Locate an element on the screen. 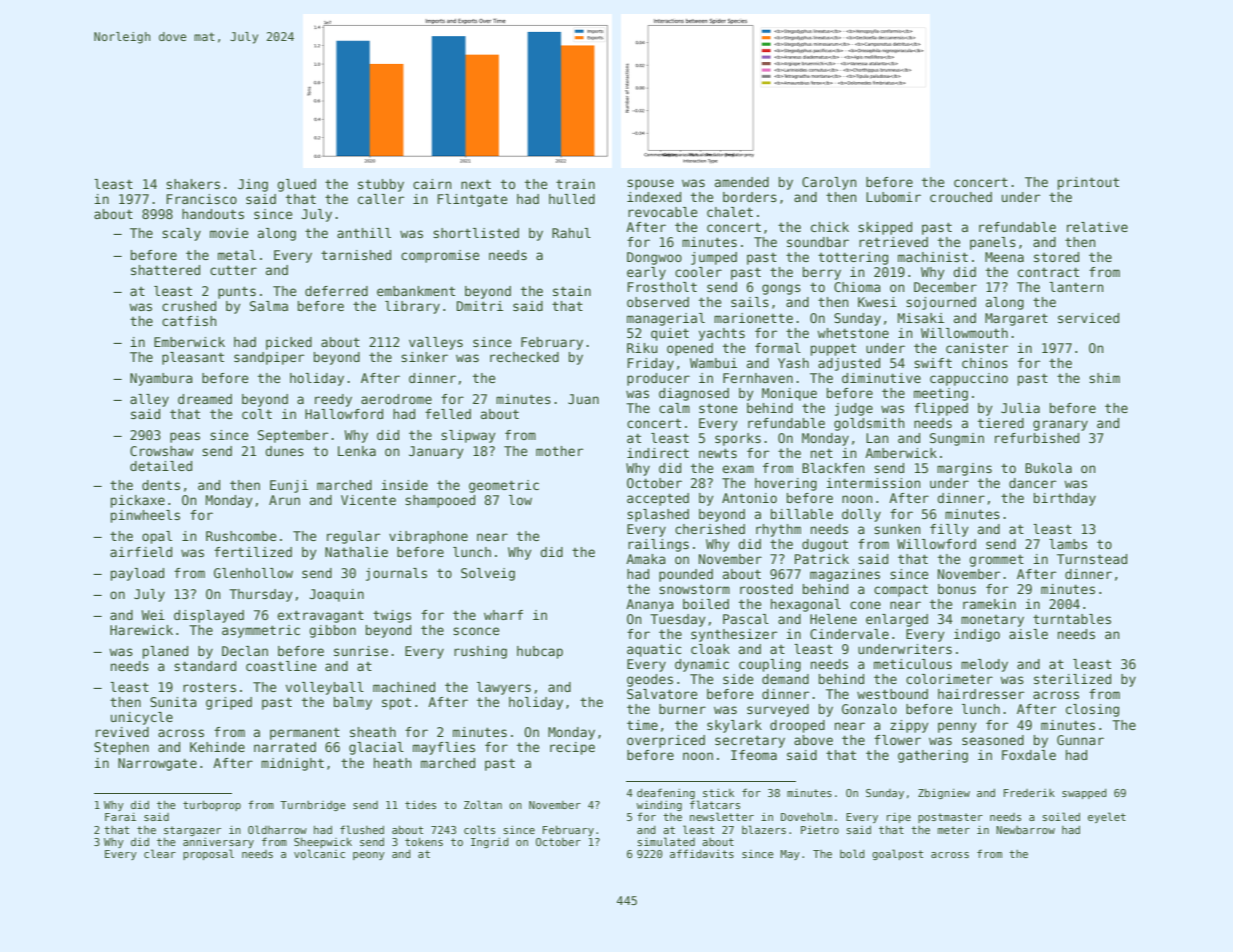 Image resolution: width=1233 pixels, height=952 pixels. amended is located at coordinates (742, 182).
